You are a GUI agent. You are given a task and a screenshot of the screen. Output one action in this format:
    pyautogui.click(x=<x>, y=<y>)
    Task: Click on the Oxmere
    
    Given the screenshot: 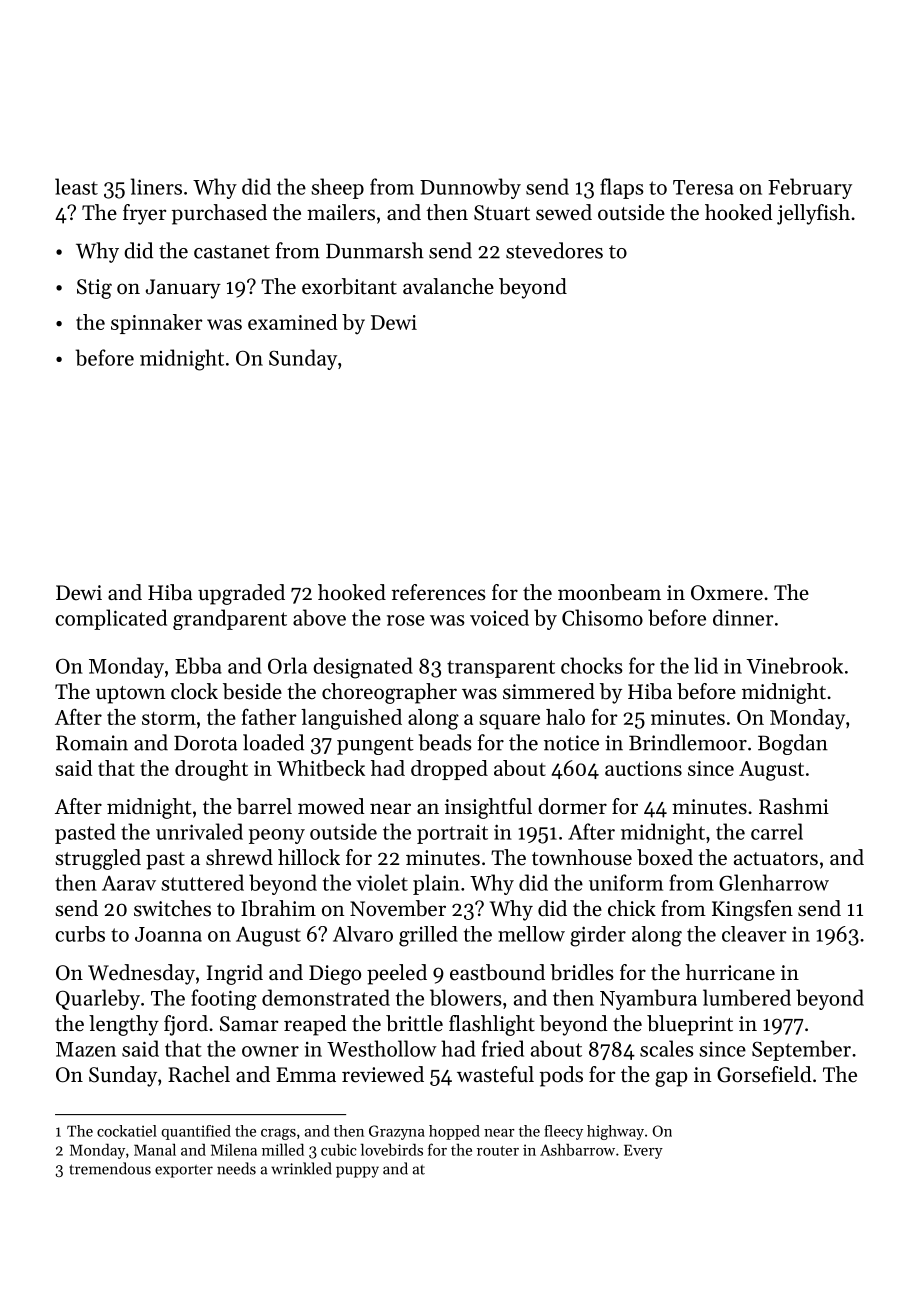 What is the action you would take?
    pyautogui.click(x=727, y=593)
